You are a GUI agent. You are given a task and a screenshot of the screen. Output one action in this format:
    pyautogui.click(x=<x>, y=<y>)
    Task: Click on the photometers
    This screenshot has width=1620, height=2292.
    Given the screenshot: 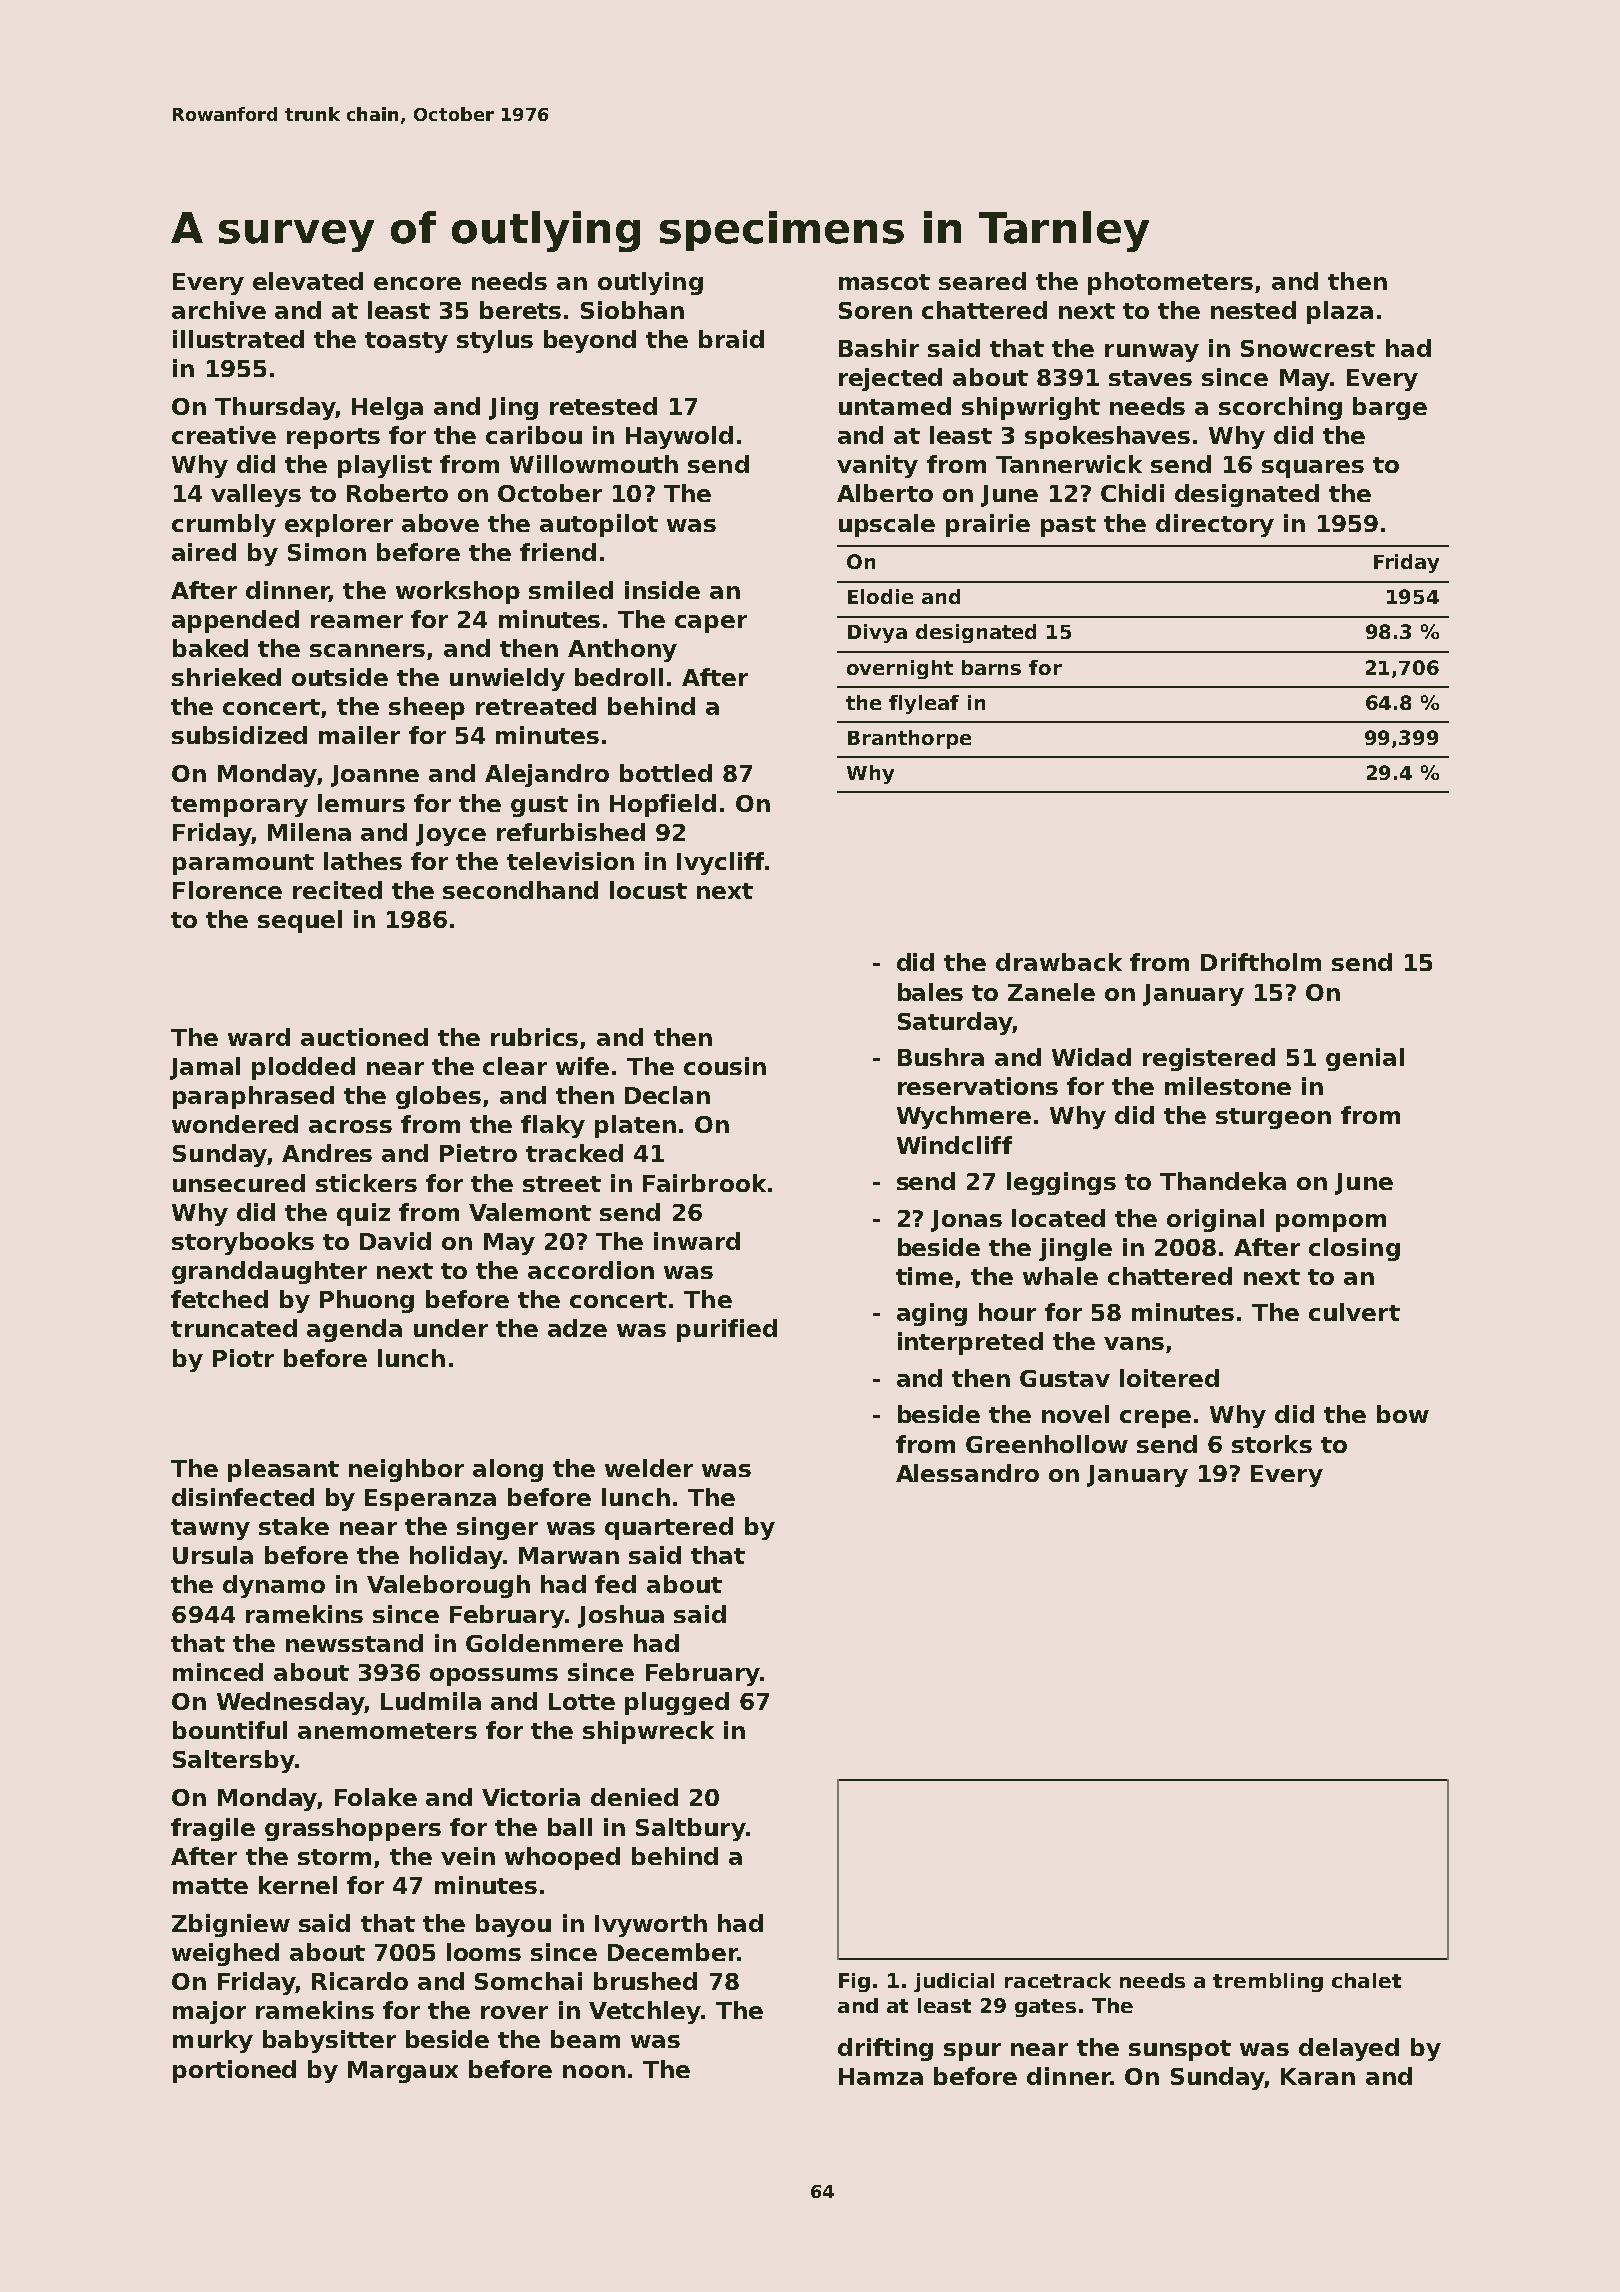 What is the action you would take?
    pyautogui.click(x=1170, y=283)
